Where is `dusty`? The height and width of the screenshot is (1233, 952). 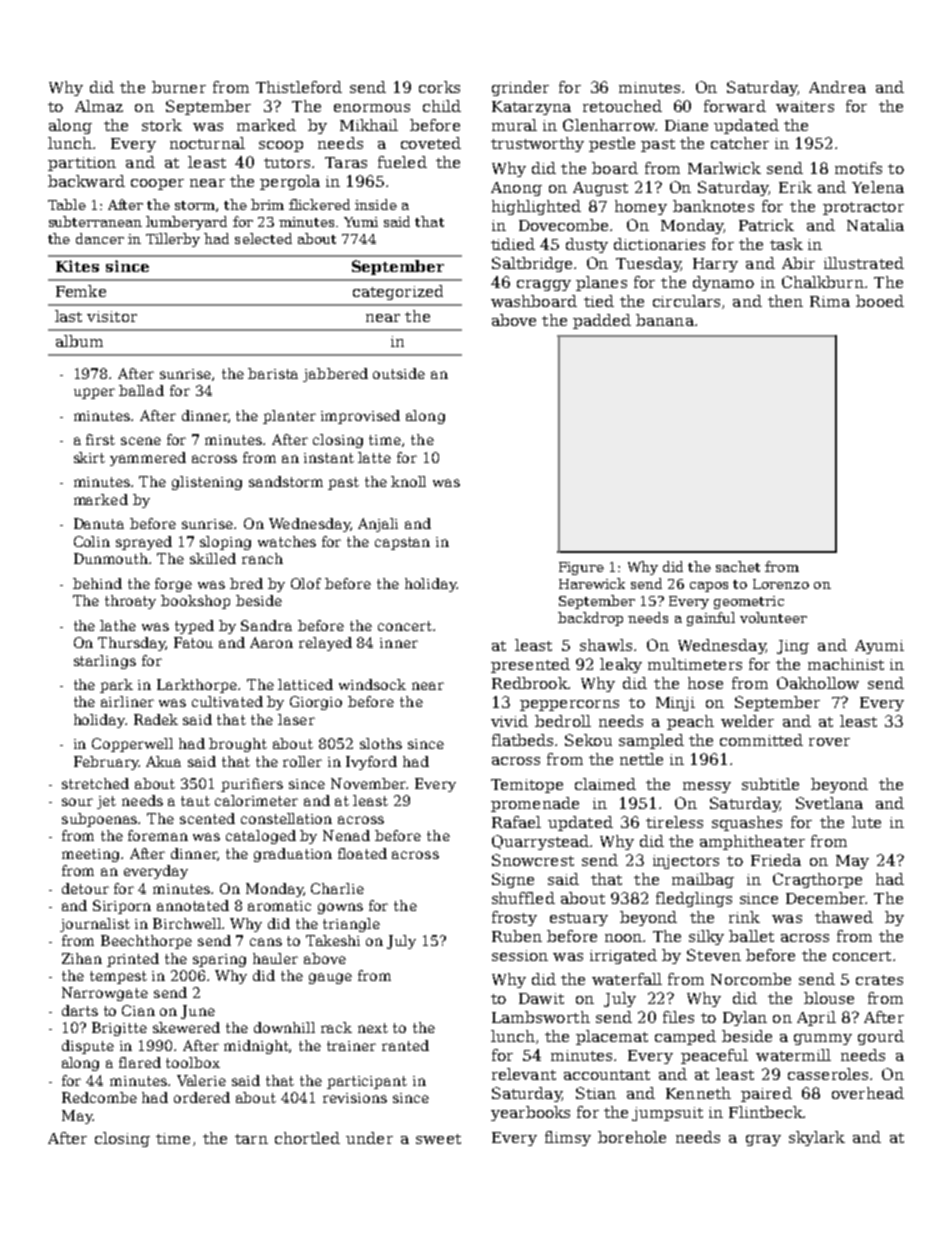 dusty is located at coordinates (587, 245).
